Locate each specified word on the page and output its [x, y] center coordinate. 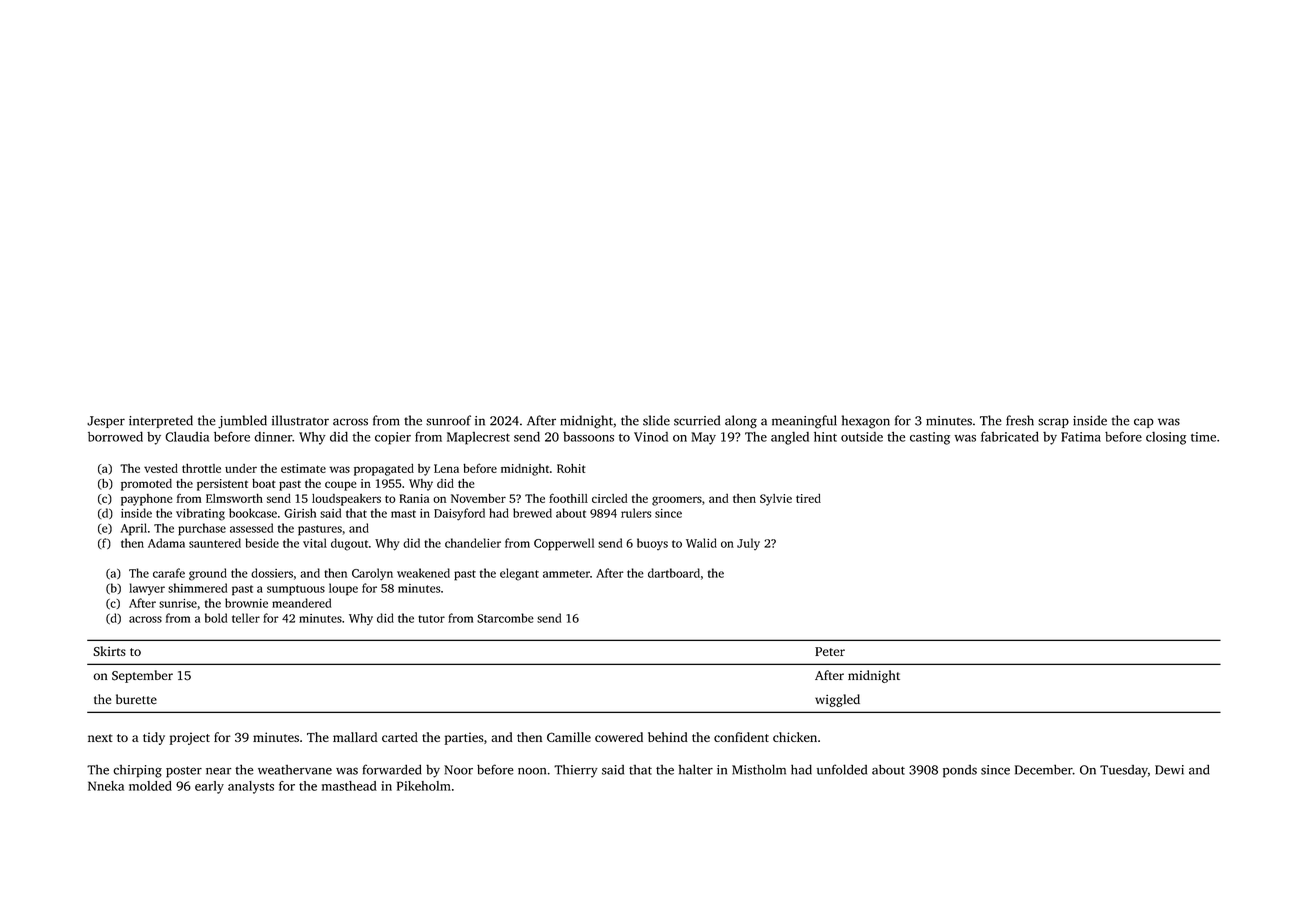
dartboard [674, 573]
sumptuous [296, 590]
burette [136, 699]
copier [393, 438]
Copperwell [564, 544]
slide [656, 420]
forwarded [392, 769]
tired [808, 498]
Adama [166, 543]
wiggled [837, 700]
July [748, 544]
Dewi [1169, 770]
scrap [1053, 423]
